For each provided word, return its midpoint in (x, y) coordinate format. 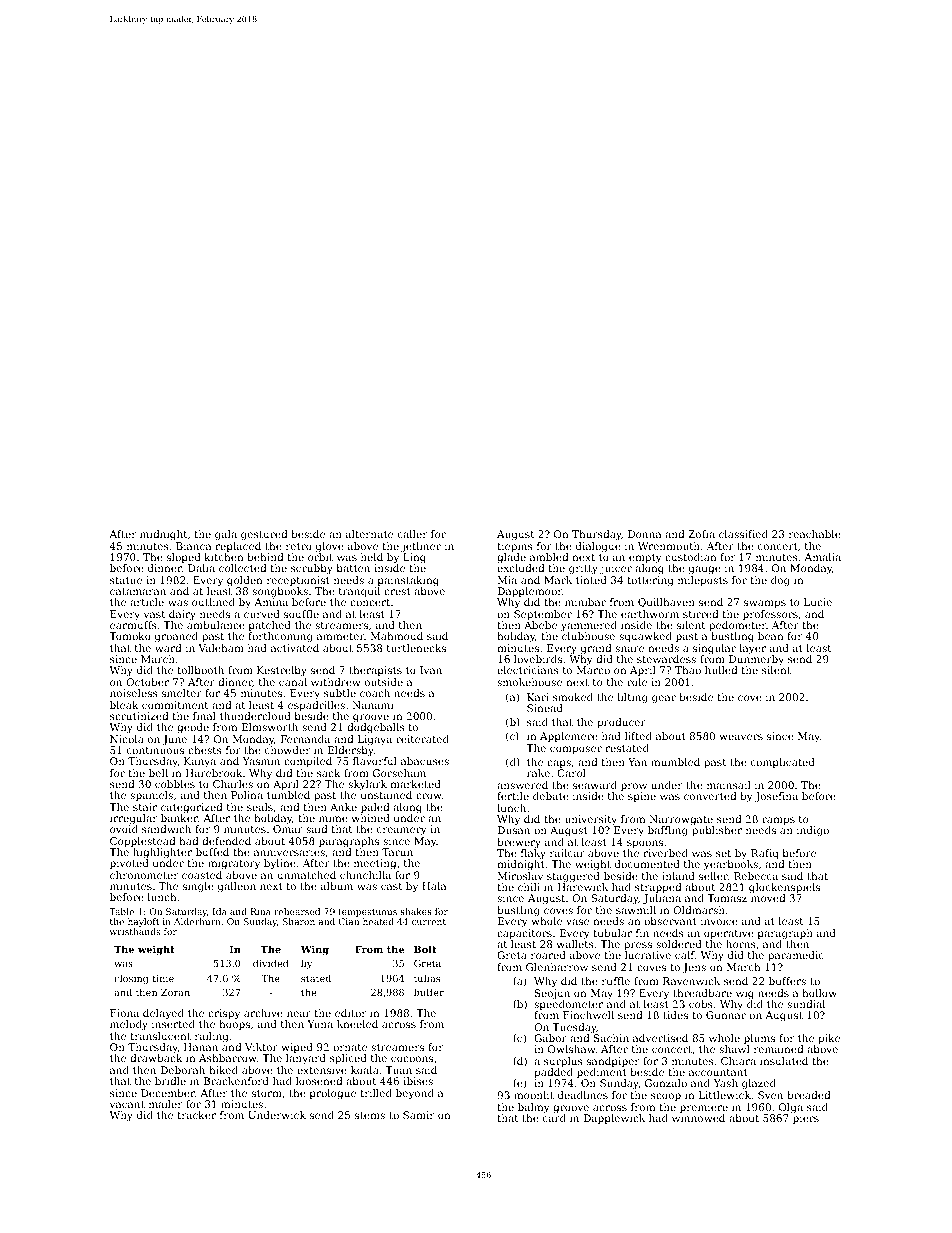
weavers (741, 737)
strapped (658, 888)
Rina (261, 911)
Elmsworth (270, 727)
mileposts (703, 581)
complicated (783, 763)
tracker (196, 1115)
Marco (593, 670)
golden (244, 581)
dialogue (598, 547)
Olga (791, 1108)
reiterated (422, 739)
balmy (534, 1108)
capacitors (524, 934)
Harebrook (214, 773)
